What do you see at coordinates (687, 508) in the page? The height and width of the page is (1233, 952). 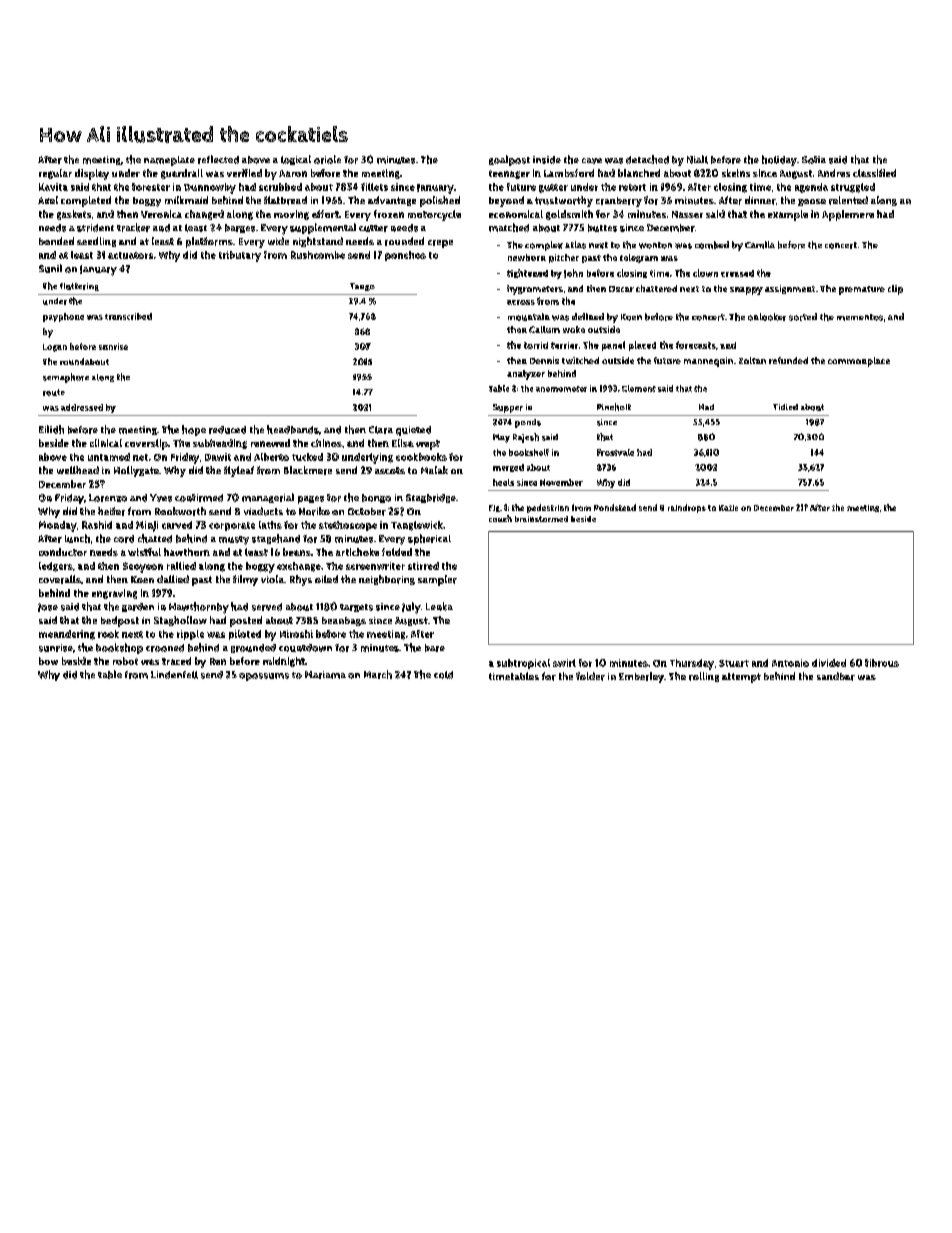 I see `raindrops` at bounding box center [687, 508].
